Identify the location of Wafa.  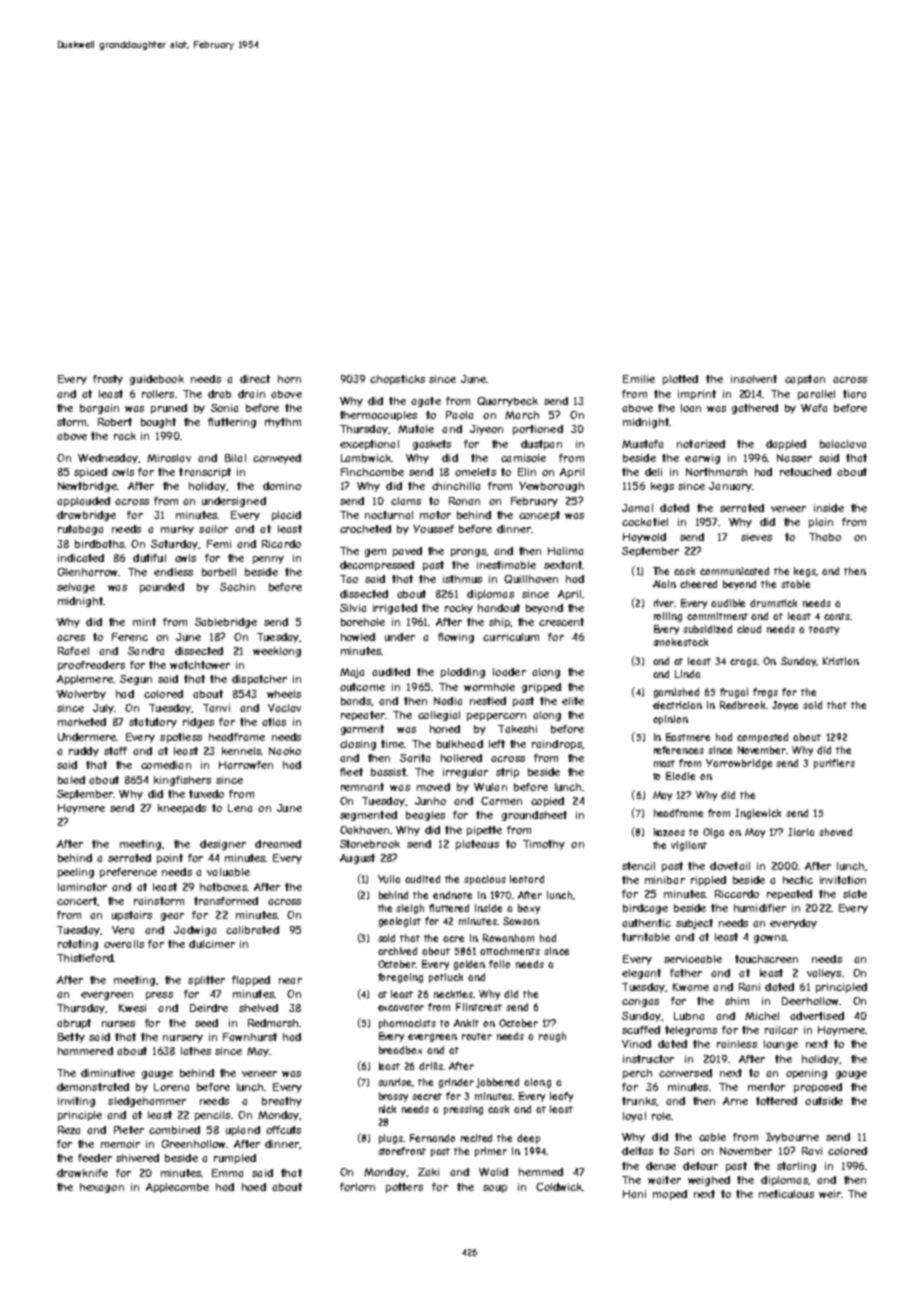
(814, 408).
